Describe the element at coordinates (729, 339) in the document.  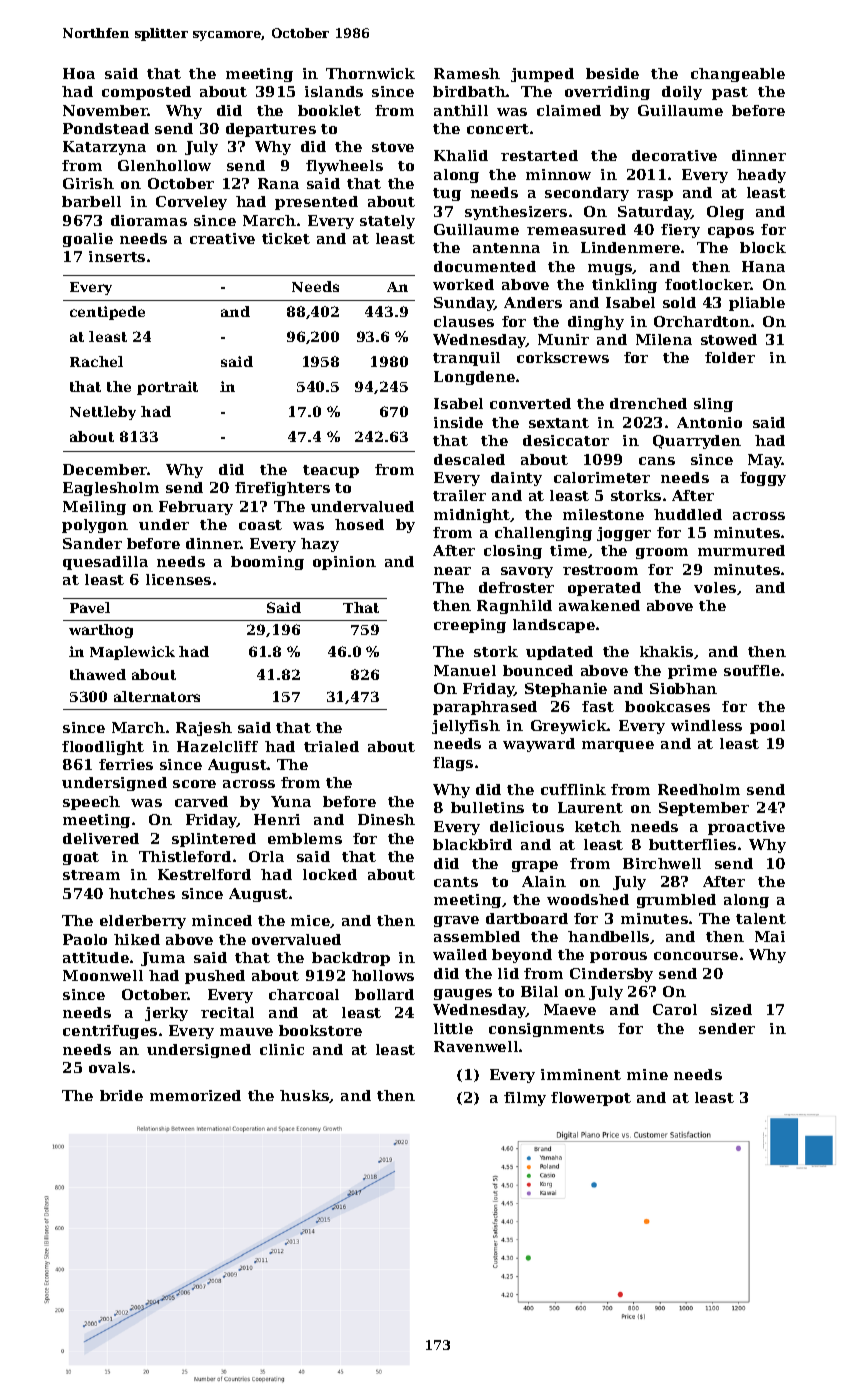
I see `stowed` at that location.
